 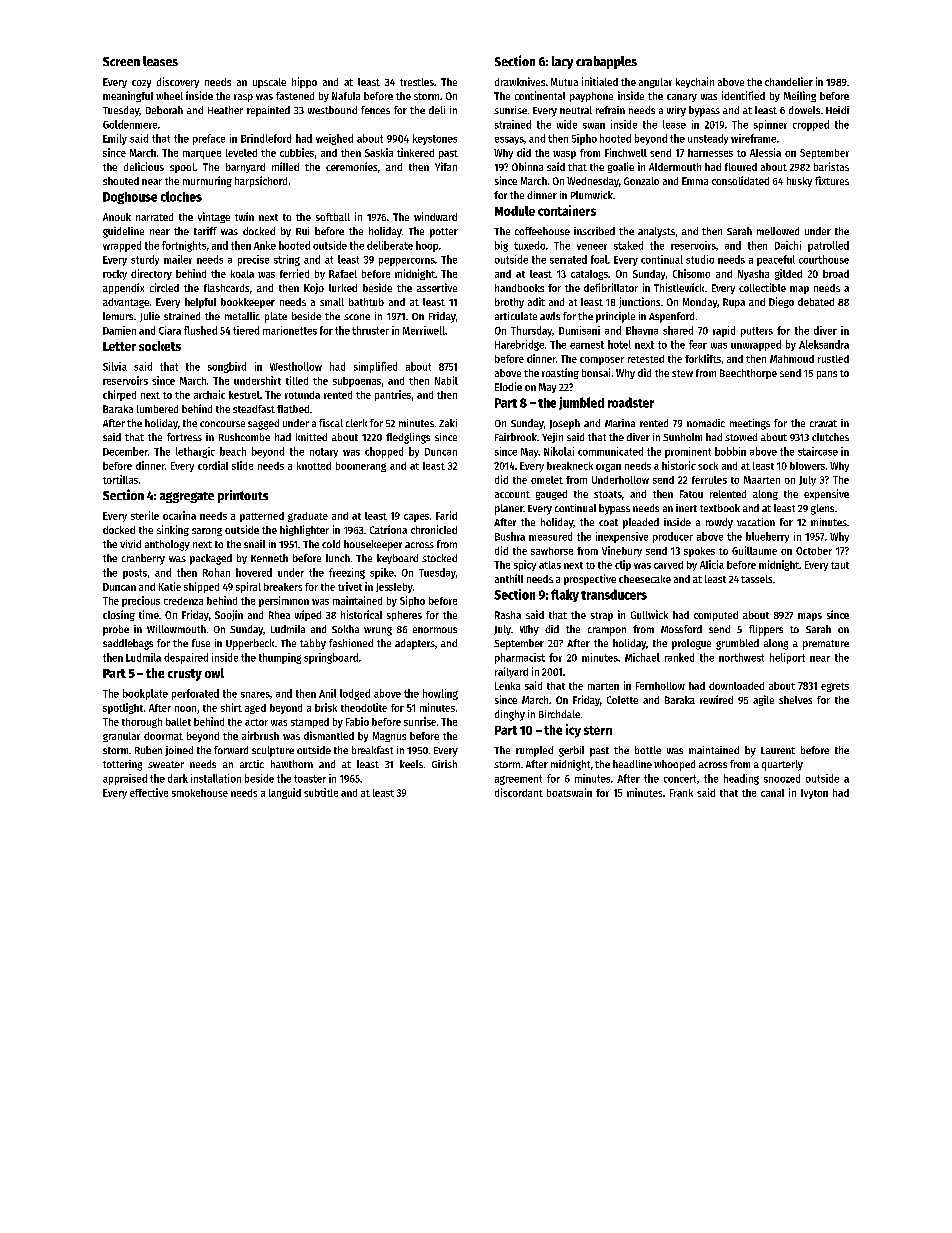 What do you see at coordinates (244, 395) in the screenshot?
I see `kestrel` at bounding box center [244, 395].
